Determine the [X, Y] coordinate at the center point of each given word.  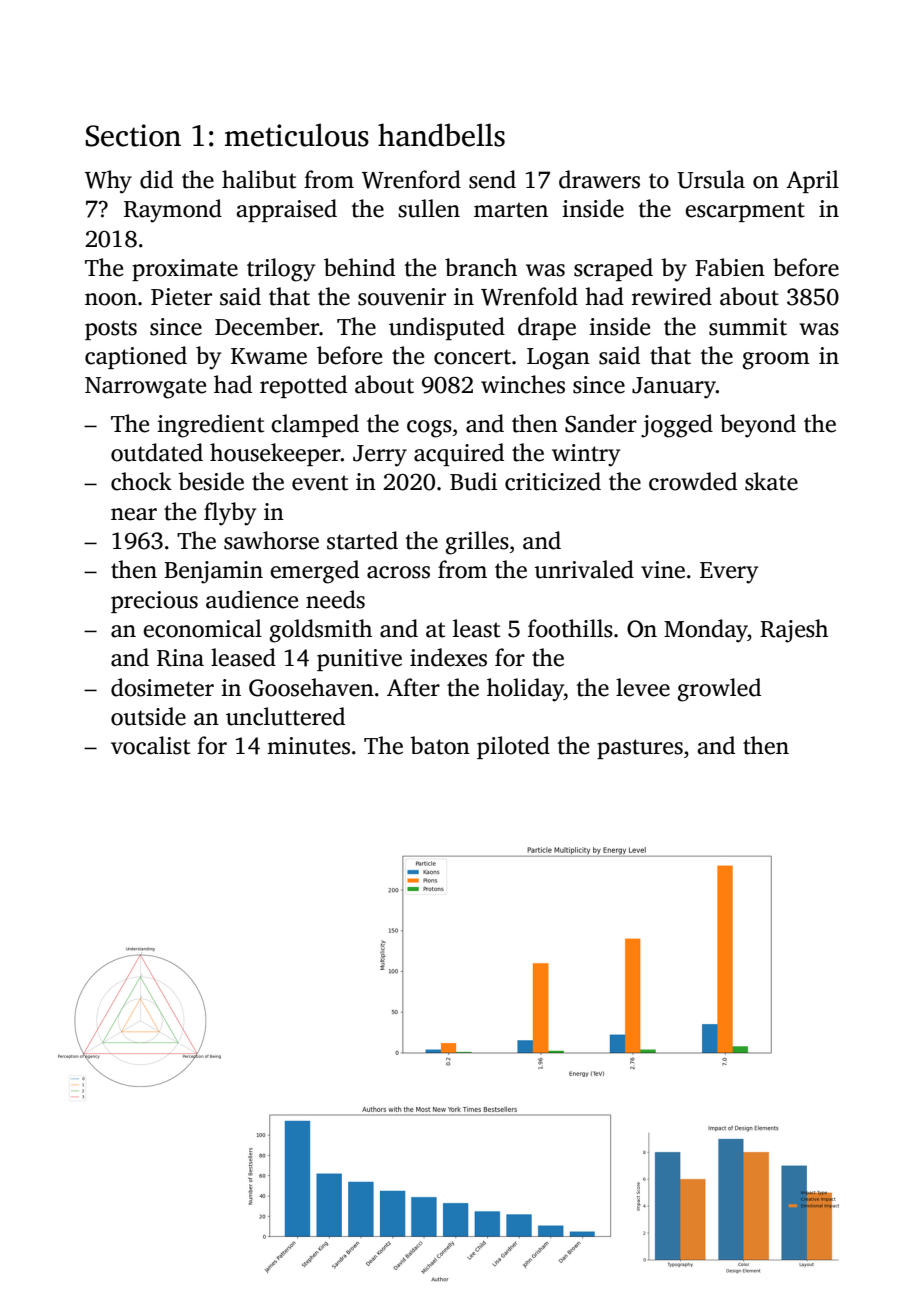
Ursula [711, 179]
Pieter [181, 297]
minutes [308, 746]
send [492, 179]
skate [771, 481]
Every [729, 573]
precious [154, 602]
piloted [513, 747]
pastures [640, 749]
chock [141, 481]
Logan [558, 359]
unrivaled [584, 569]
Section [133, 135]
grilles [477, 543]
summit [748, 327]
